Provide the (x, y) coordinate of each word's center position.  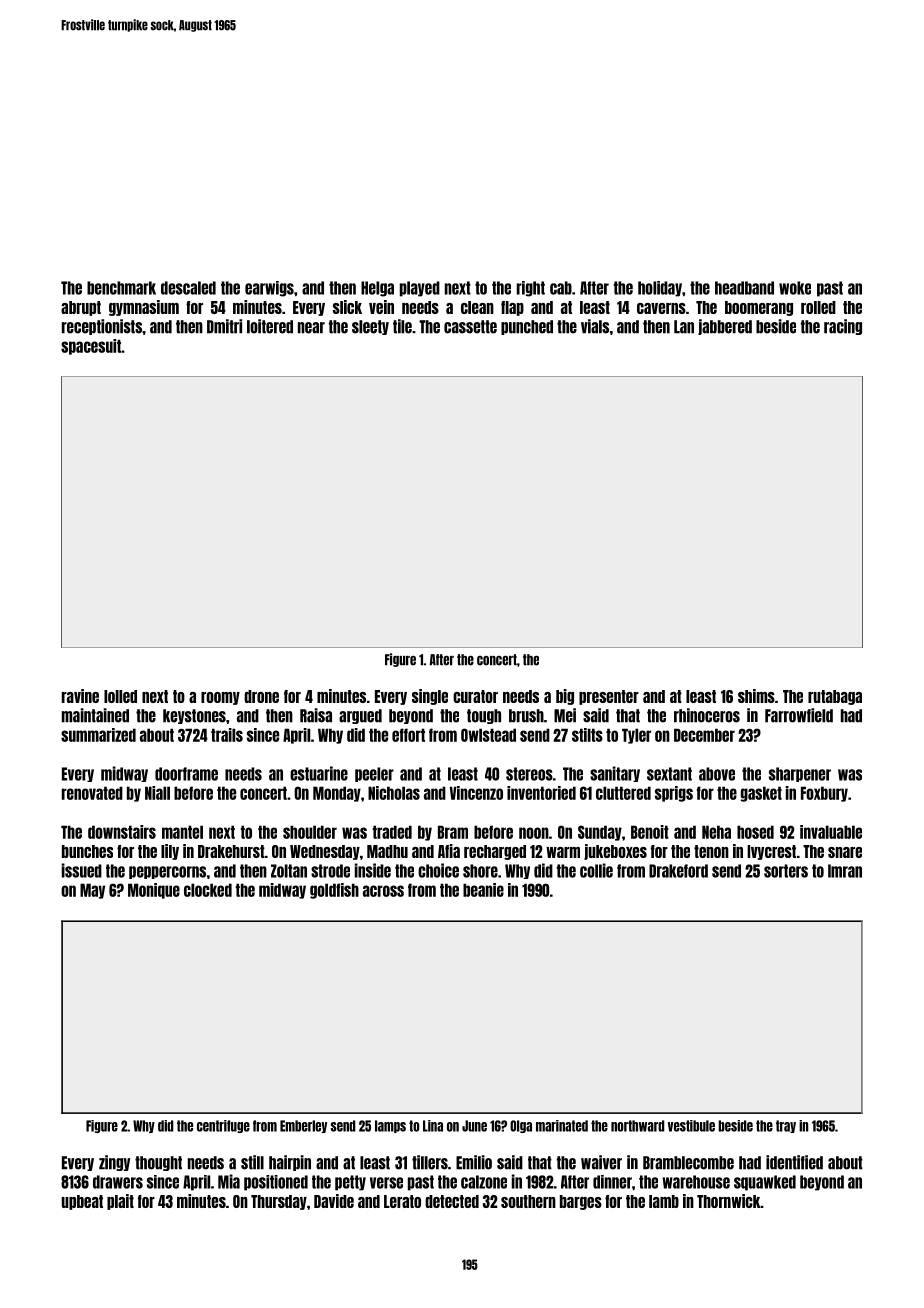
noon (534, 833)
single (430, 697)
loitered (270, 326)
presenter (609, 697)
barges (581, 1202)
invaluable (831, 832)
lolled (120, 696)
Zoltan (289, 871)
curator (475, 696)
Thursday (279, 1202)
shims (756, 696)
